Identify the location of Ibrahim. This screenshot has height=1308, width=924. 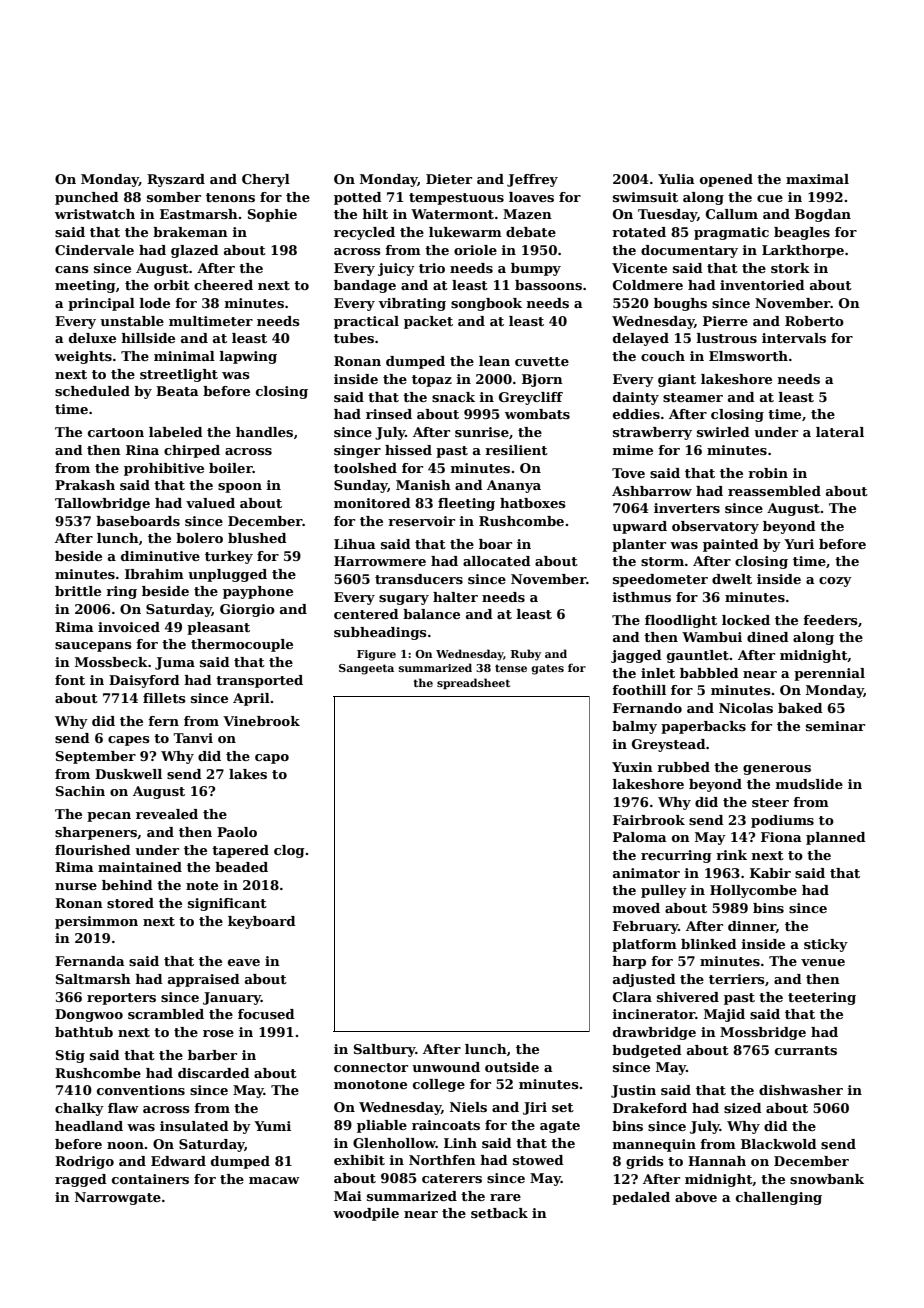
(154, 574).
